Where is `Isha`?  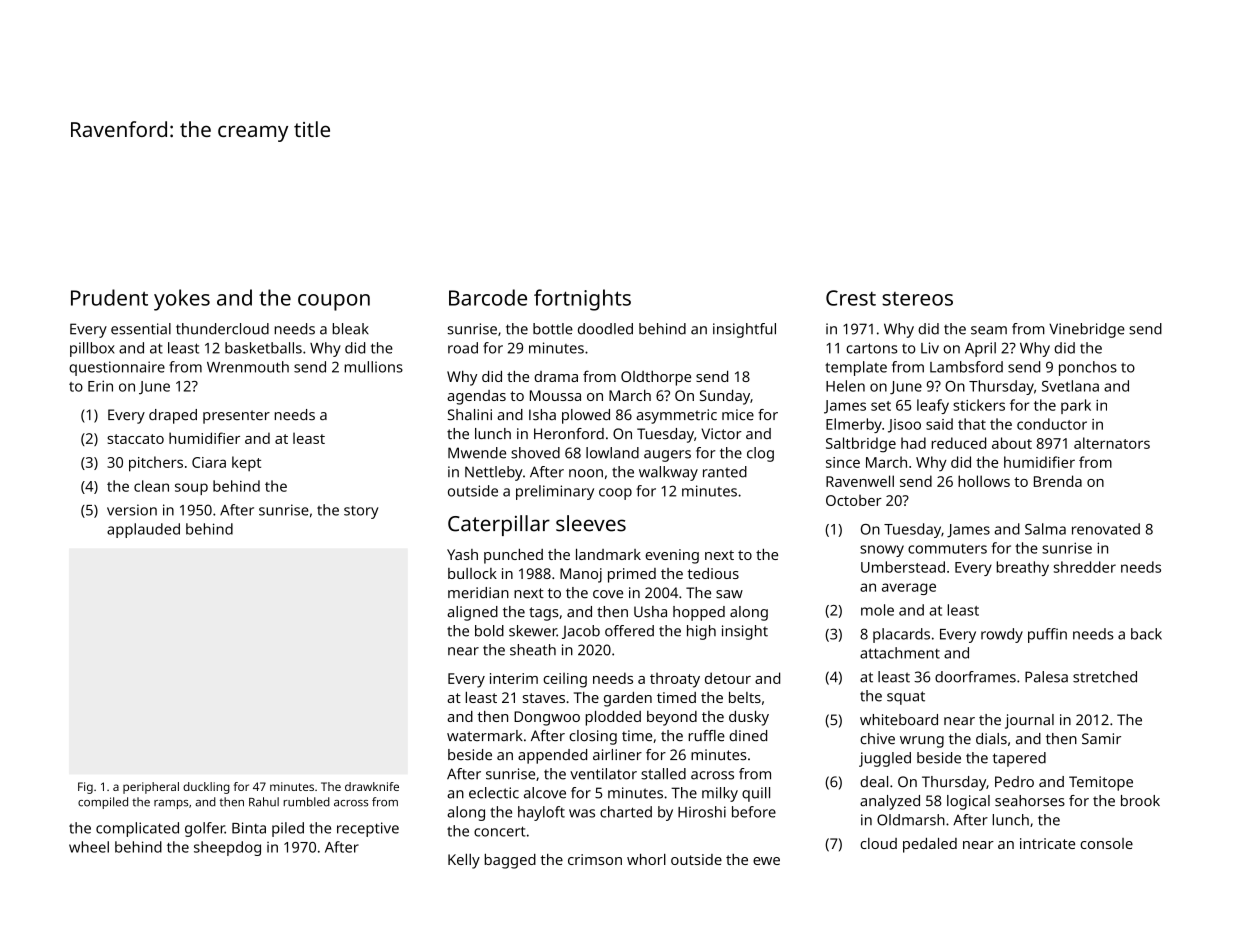
Isha is located at coordinates (542, 415).
